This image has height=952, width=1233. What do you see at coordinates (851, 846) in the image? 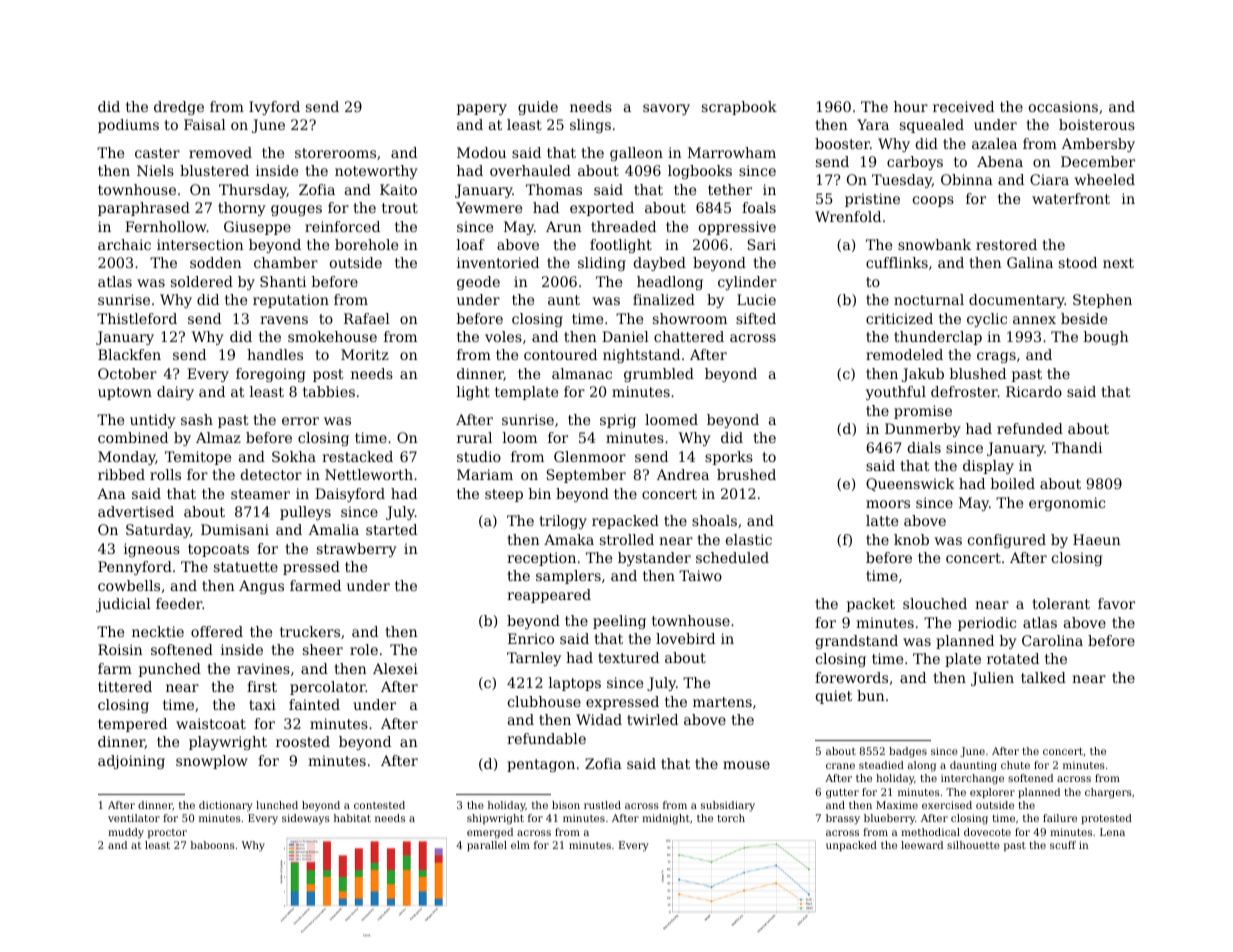
I see `unpacked` at bounding box center [851, 846].
